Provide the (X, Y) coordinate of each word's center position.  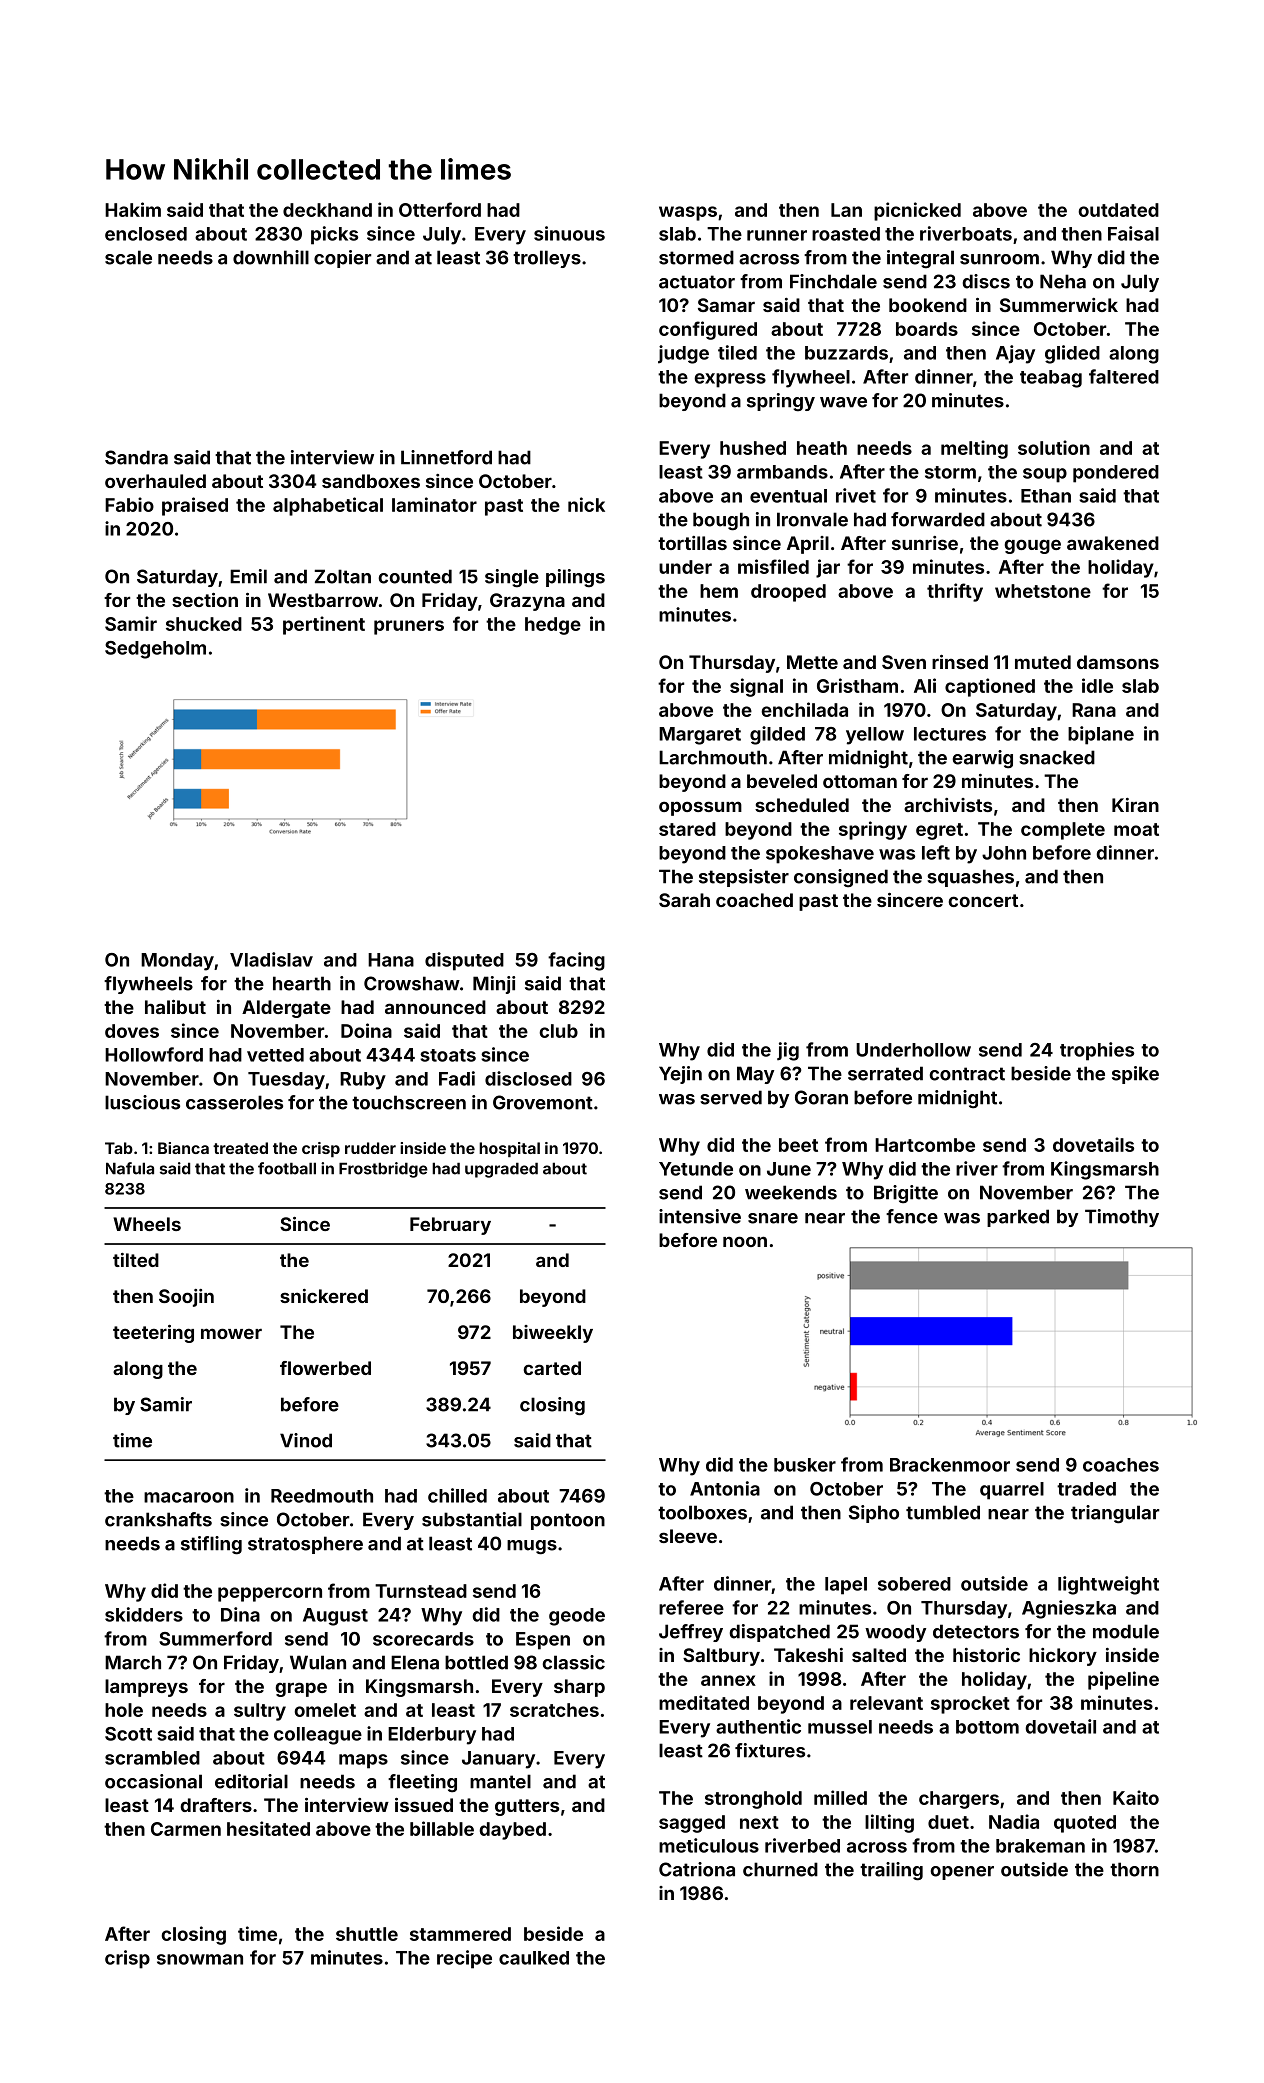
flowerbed (325, 1368)
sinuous (569, 233)
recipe (464, 1959)
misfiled (773, 566)
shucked (204, 624)
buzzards (846, 353)
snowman (200, 1959)
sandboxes (371, 481)
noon (745, 1241)
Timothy (1122, 1218)
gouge (1032, 546)
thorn (1134, 1869)
